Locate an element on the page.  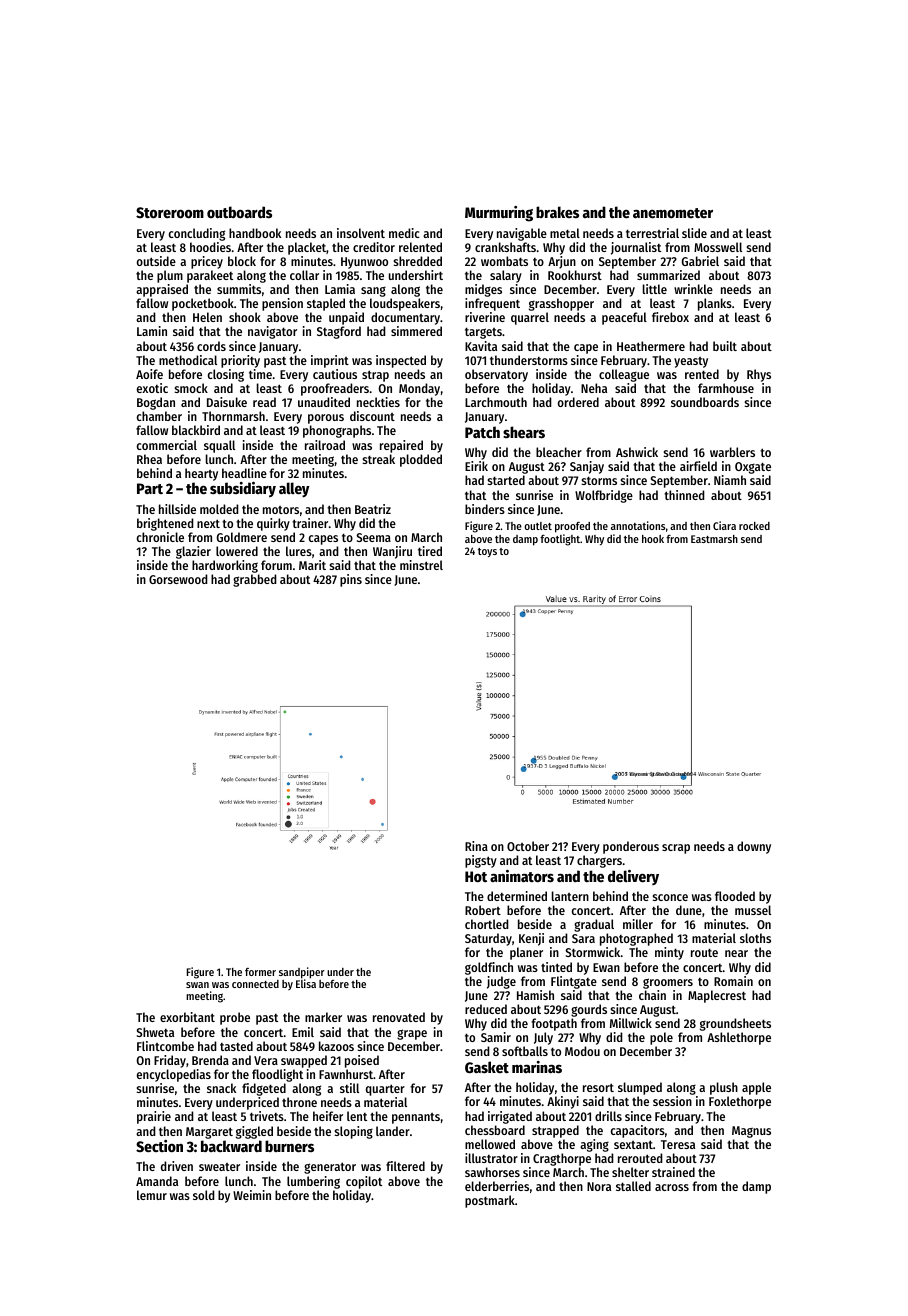
Gorsewood is located at coordinates (178, 579).
